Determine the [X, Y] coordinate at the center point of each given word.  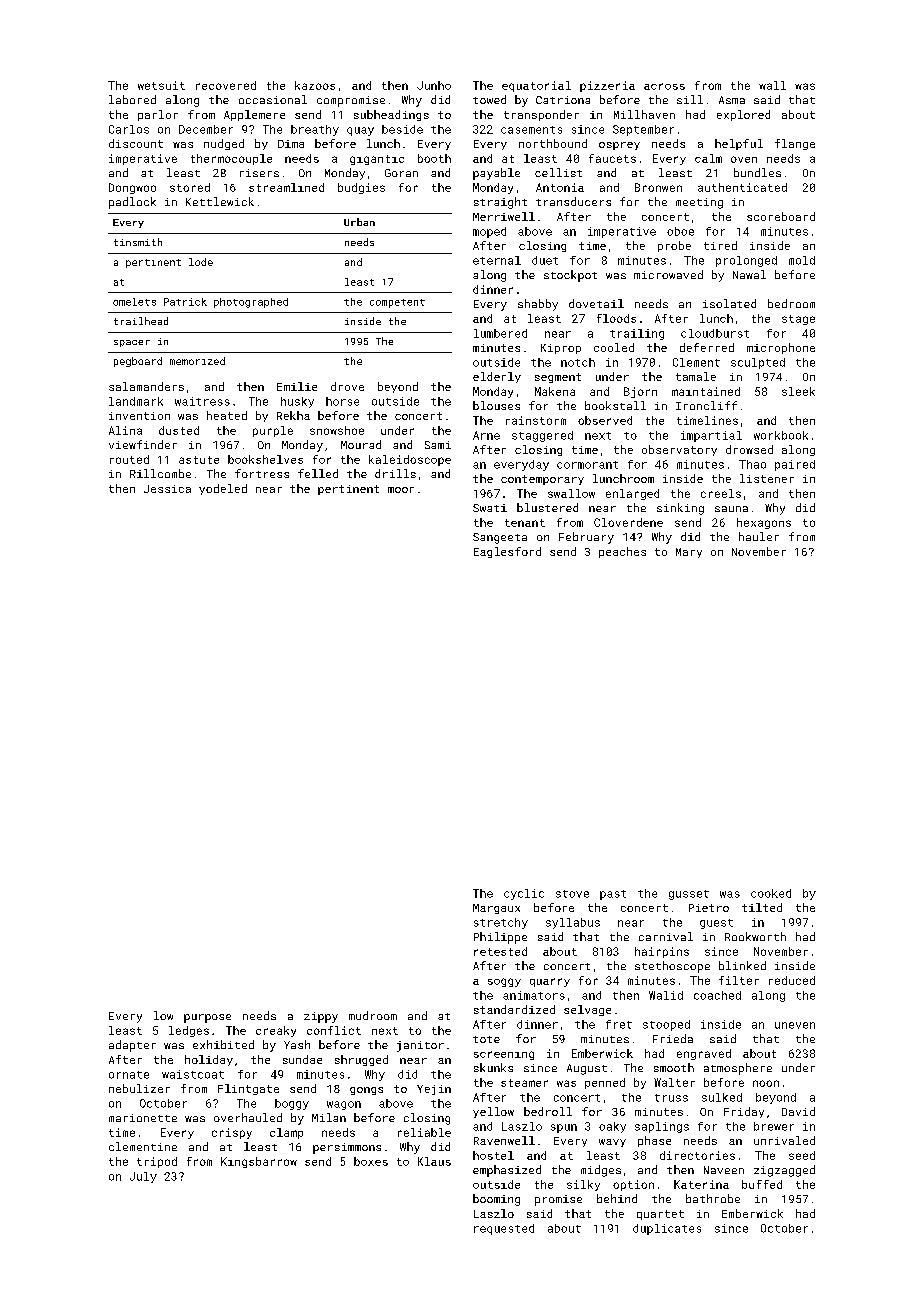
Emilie [297, 386]
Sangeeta [500, 538]
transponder [541, 115]
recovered [226, 85]
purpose [207, 1018]
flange [795, 144]
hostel [493, 1155]
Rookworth [755, 936]
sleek [798, 391]
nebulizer [139, 1088]
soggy [504, 982]
